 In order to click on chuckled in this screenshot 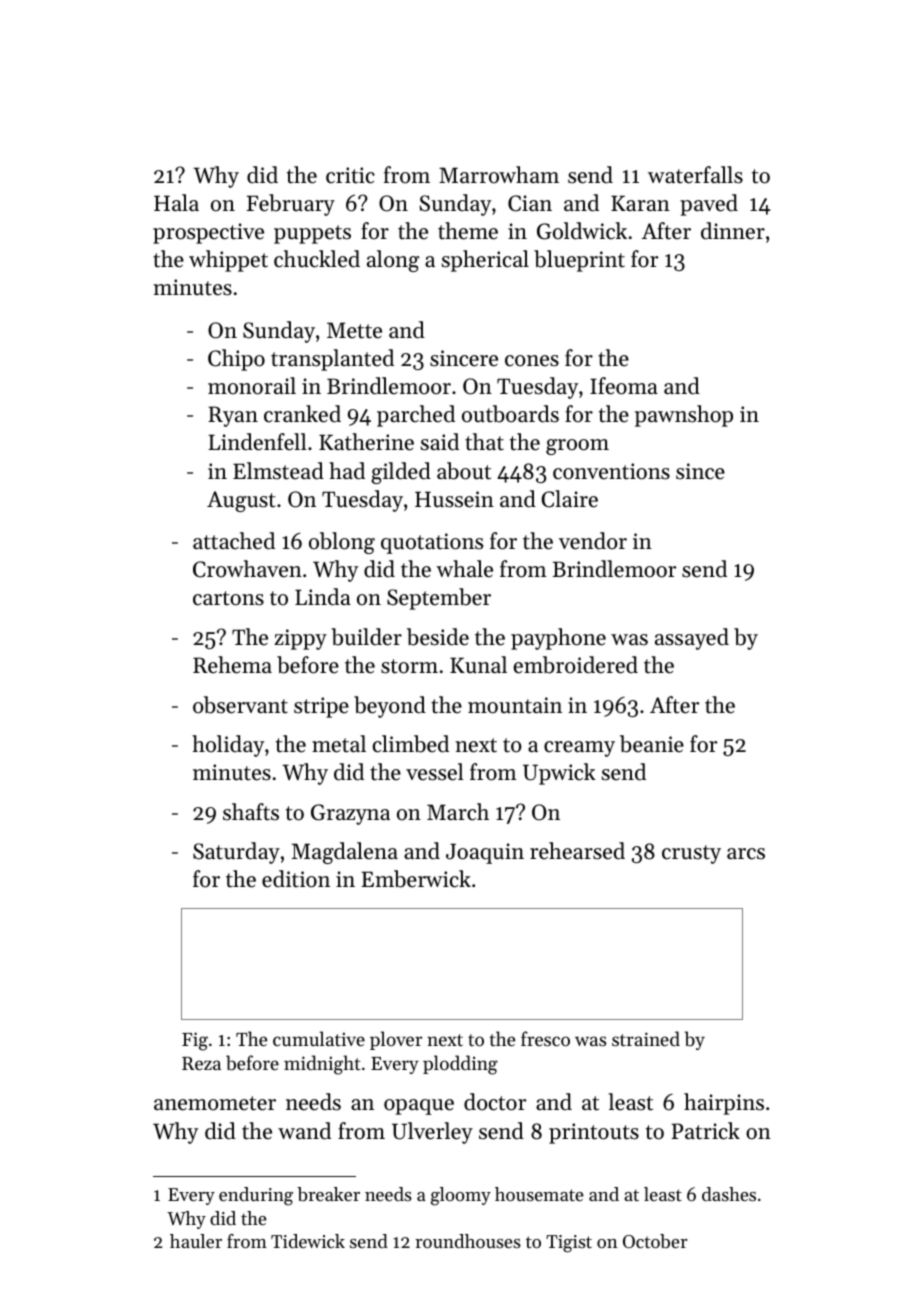, I will do `click(317, 259)`.
